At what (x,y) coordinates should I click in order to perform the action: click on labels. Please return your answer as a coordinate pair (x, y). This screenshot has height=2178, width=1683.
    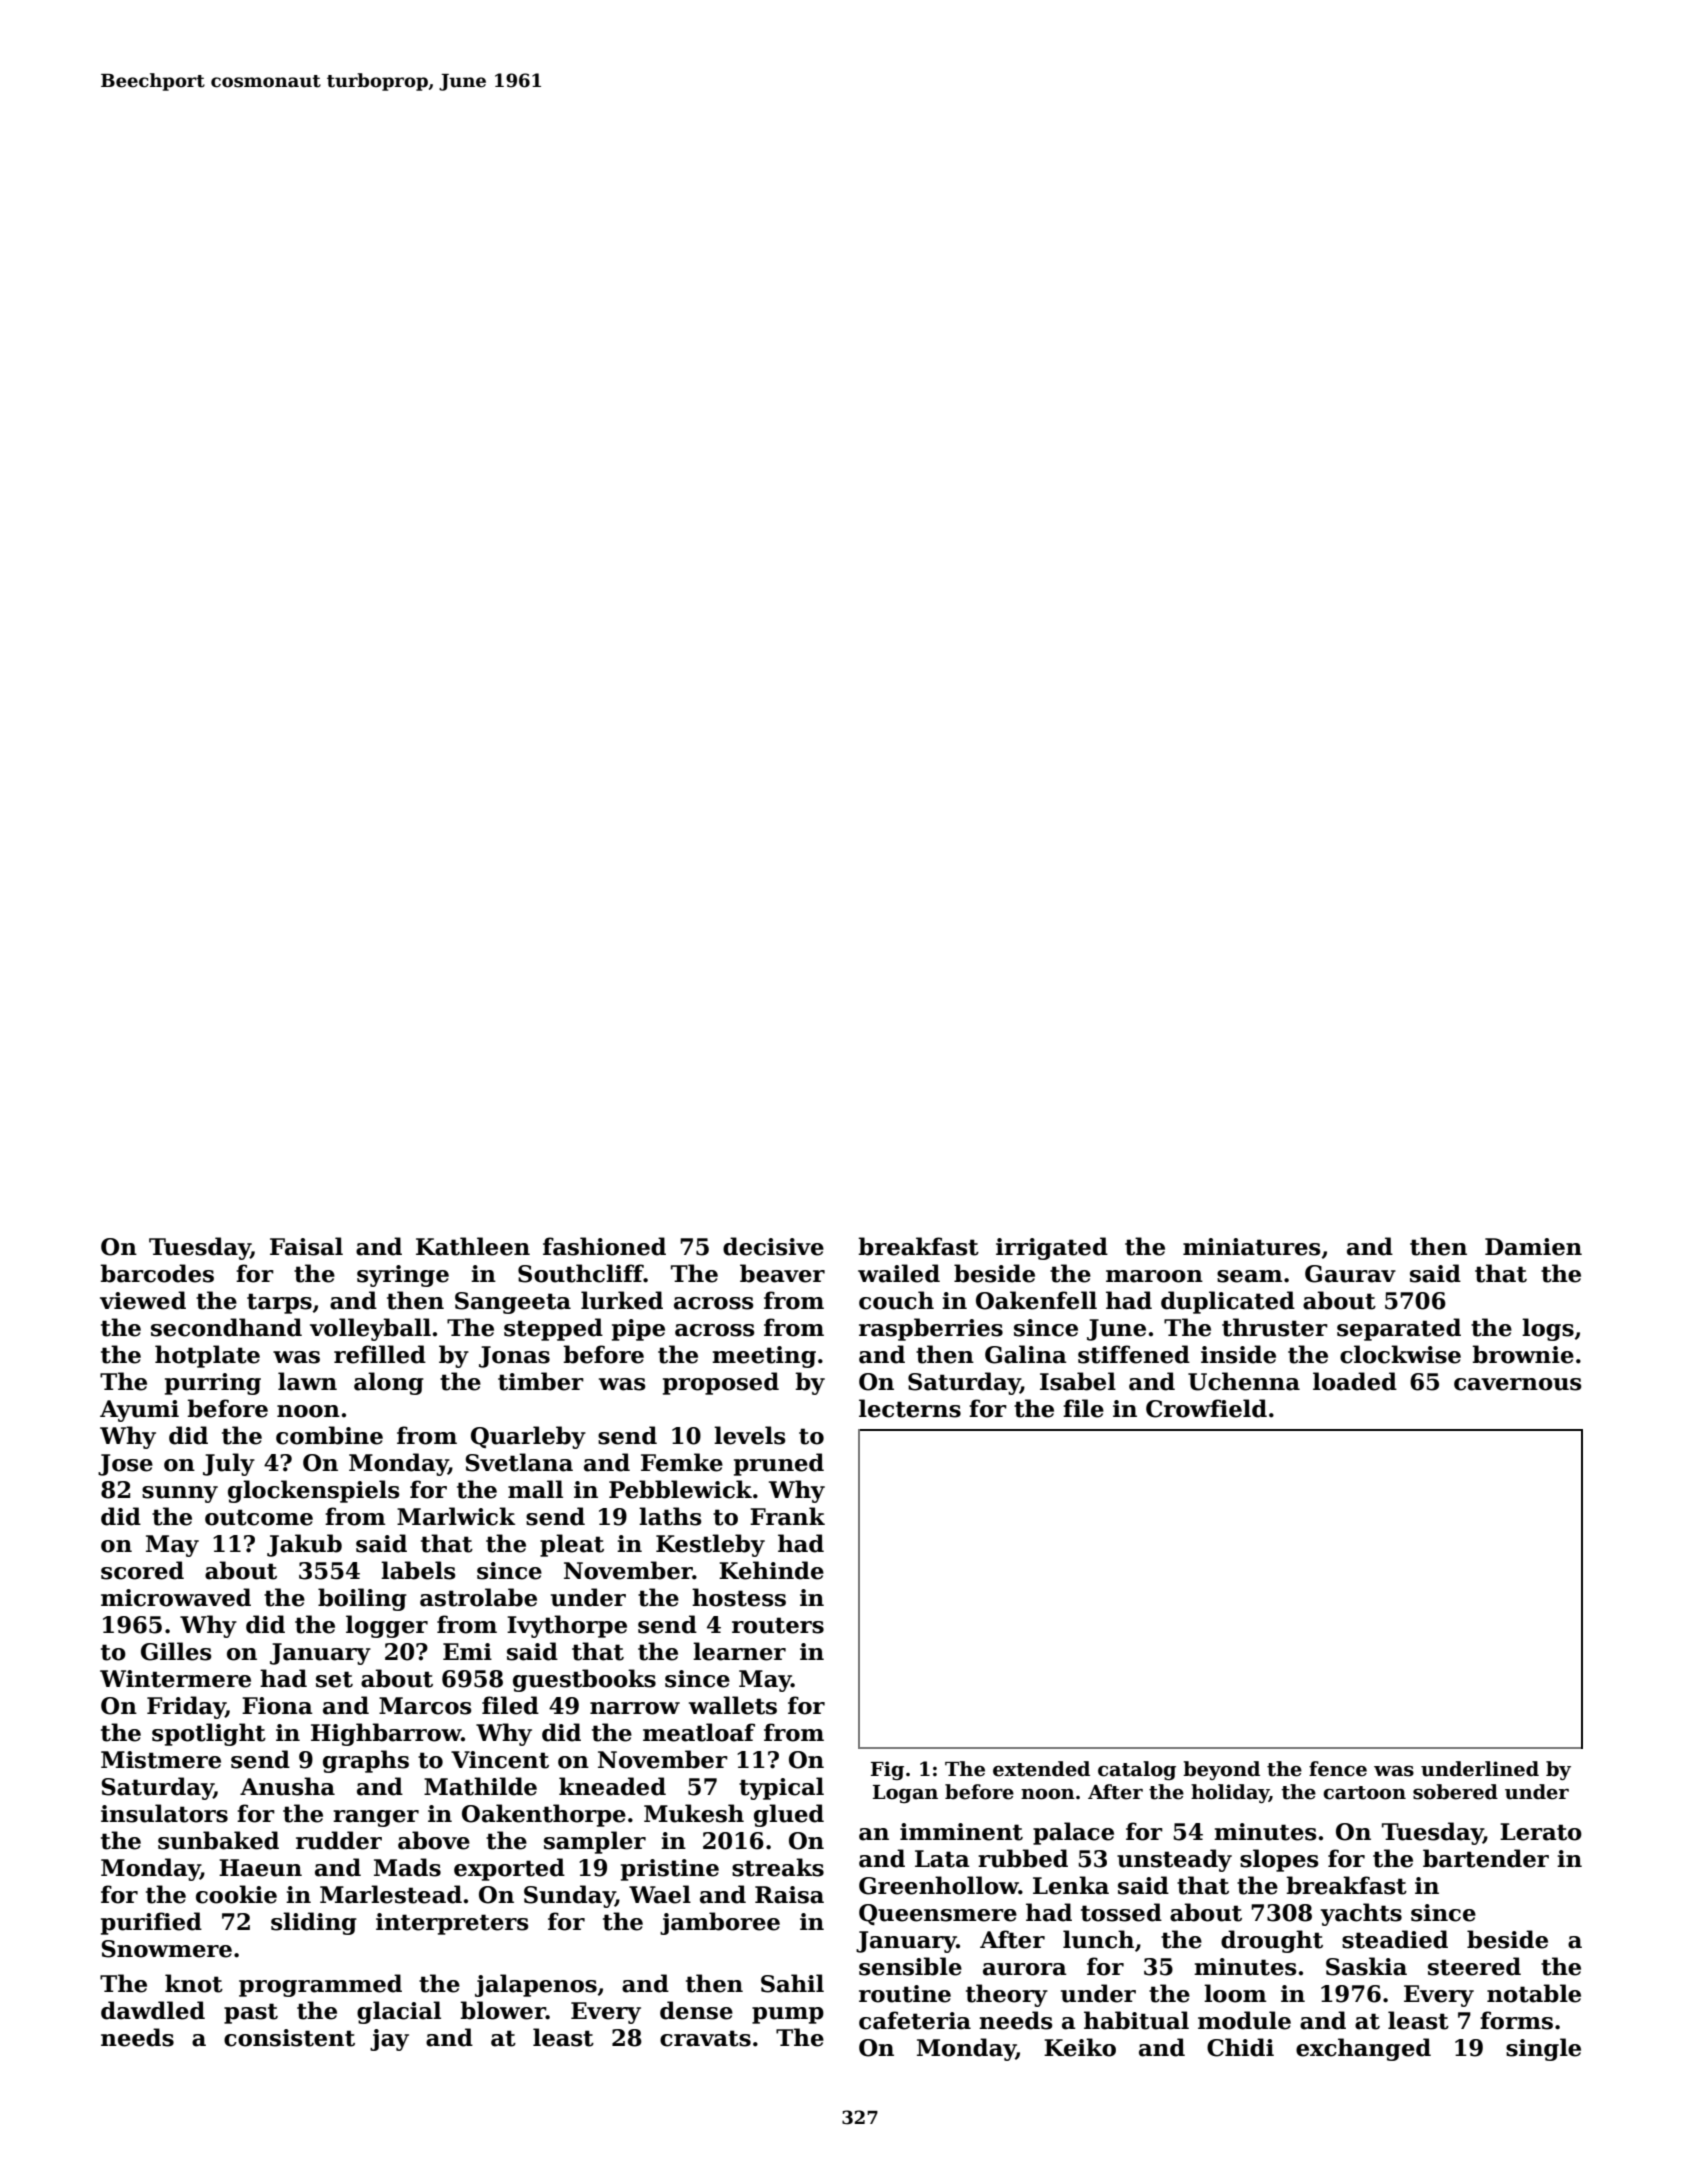
    Looking at the image, I should click on (418, 1570).
